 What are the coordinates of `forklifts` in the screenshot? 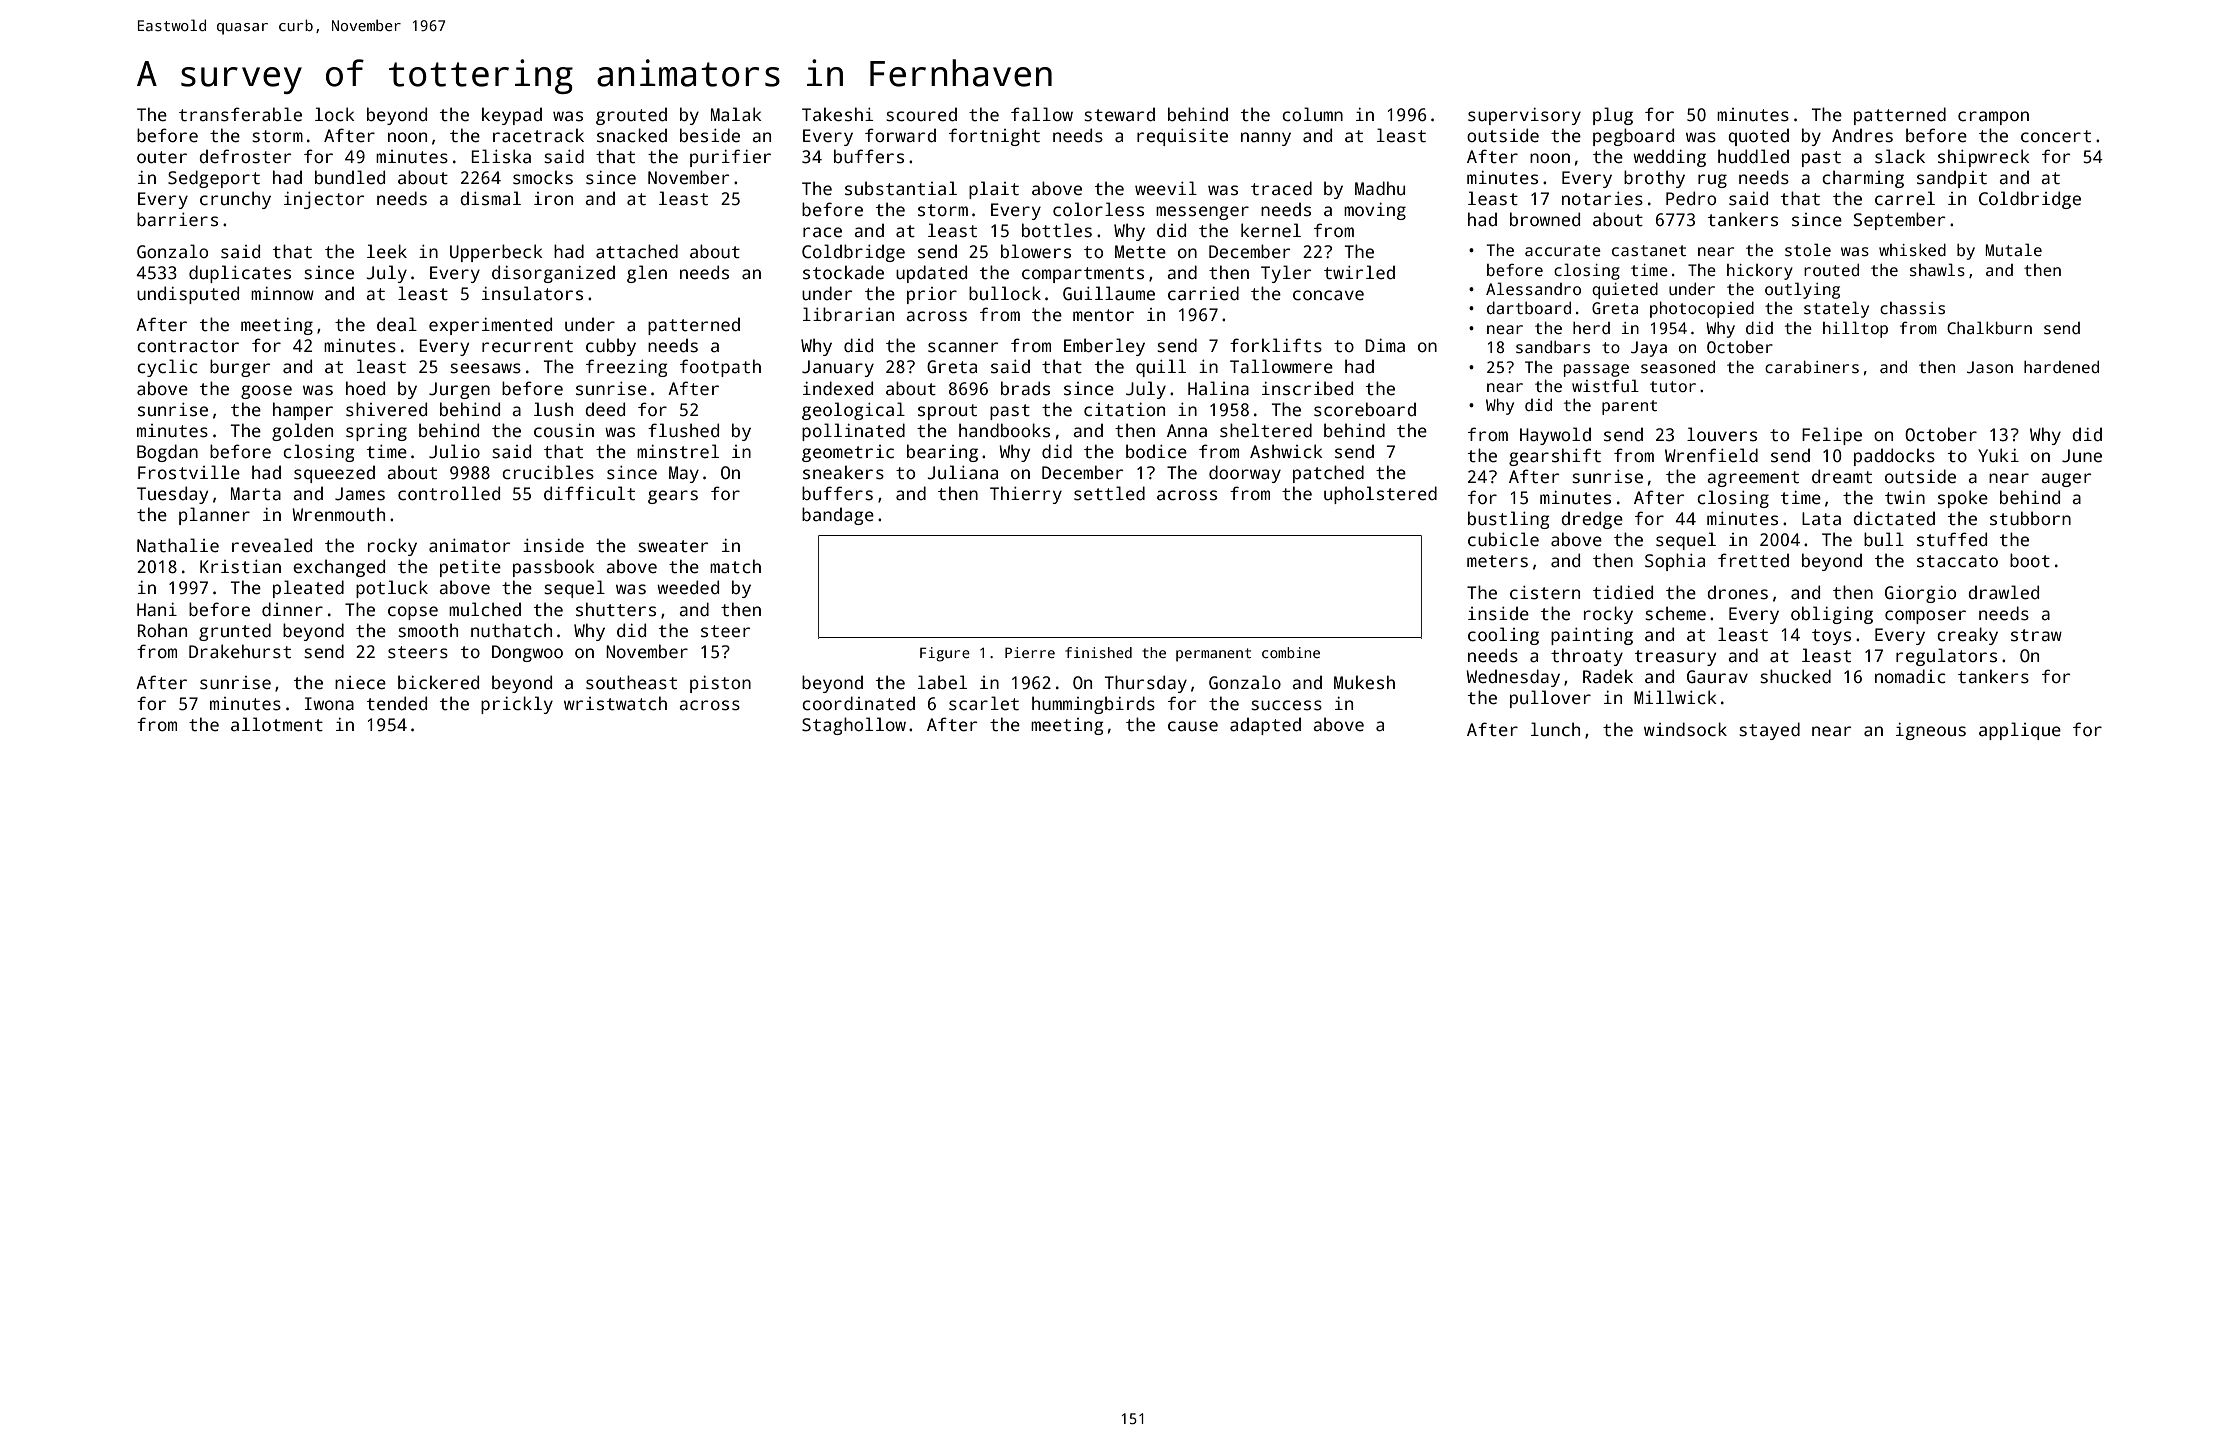 It's located at (1276, 345).
